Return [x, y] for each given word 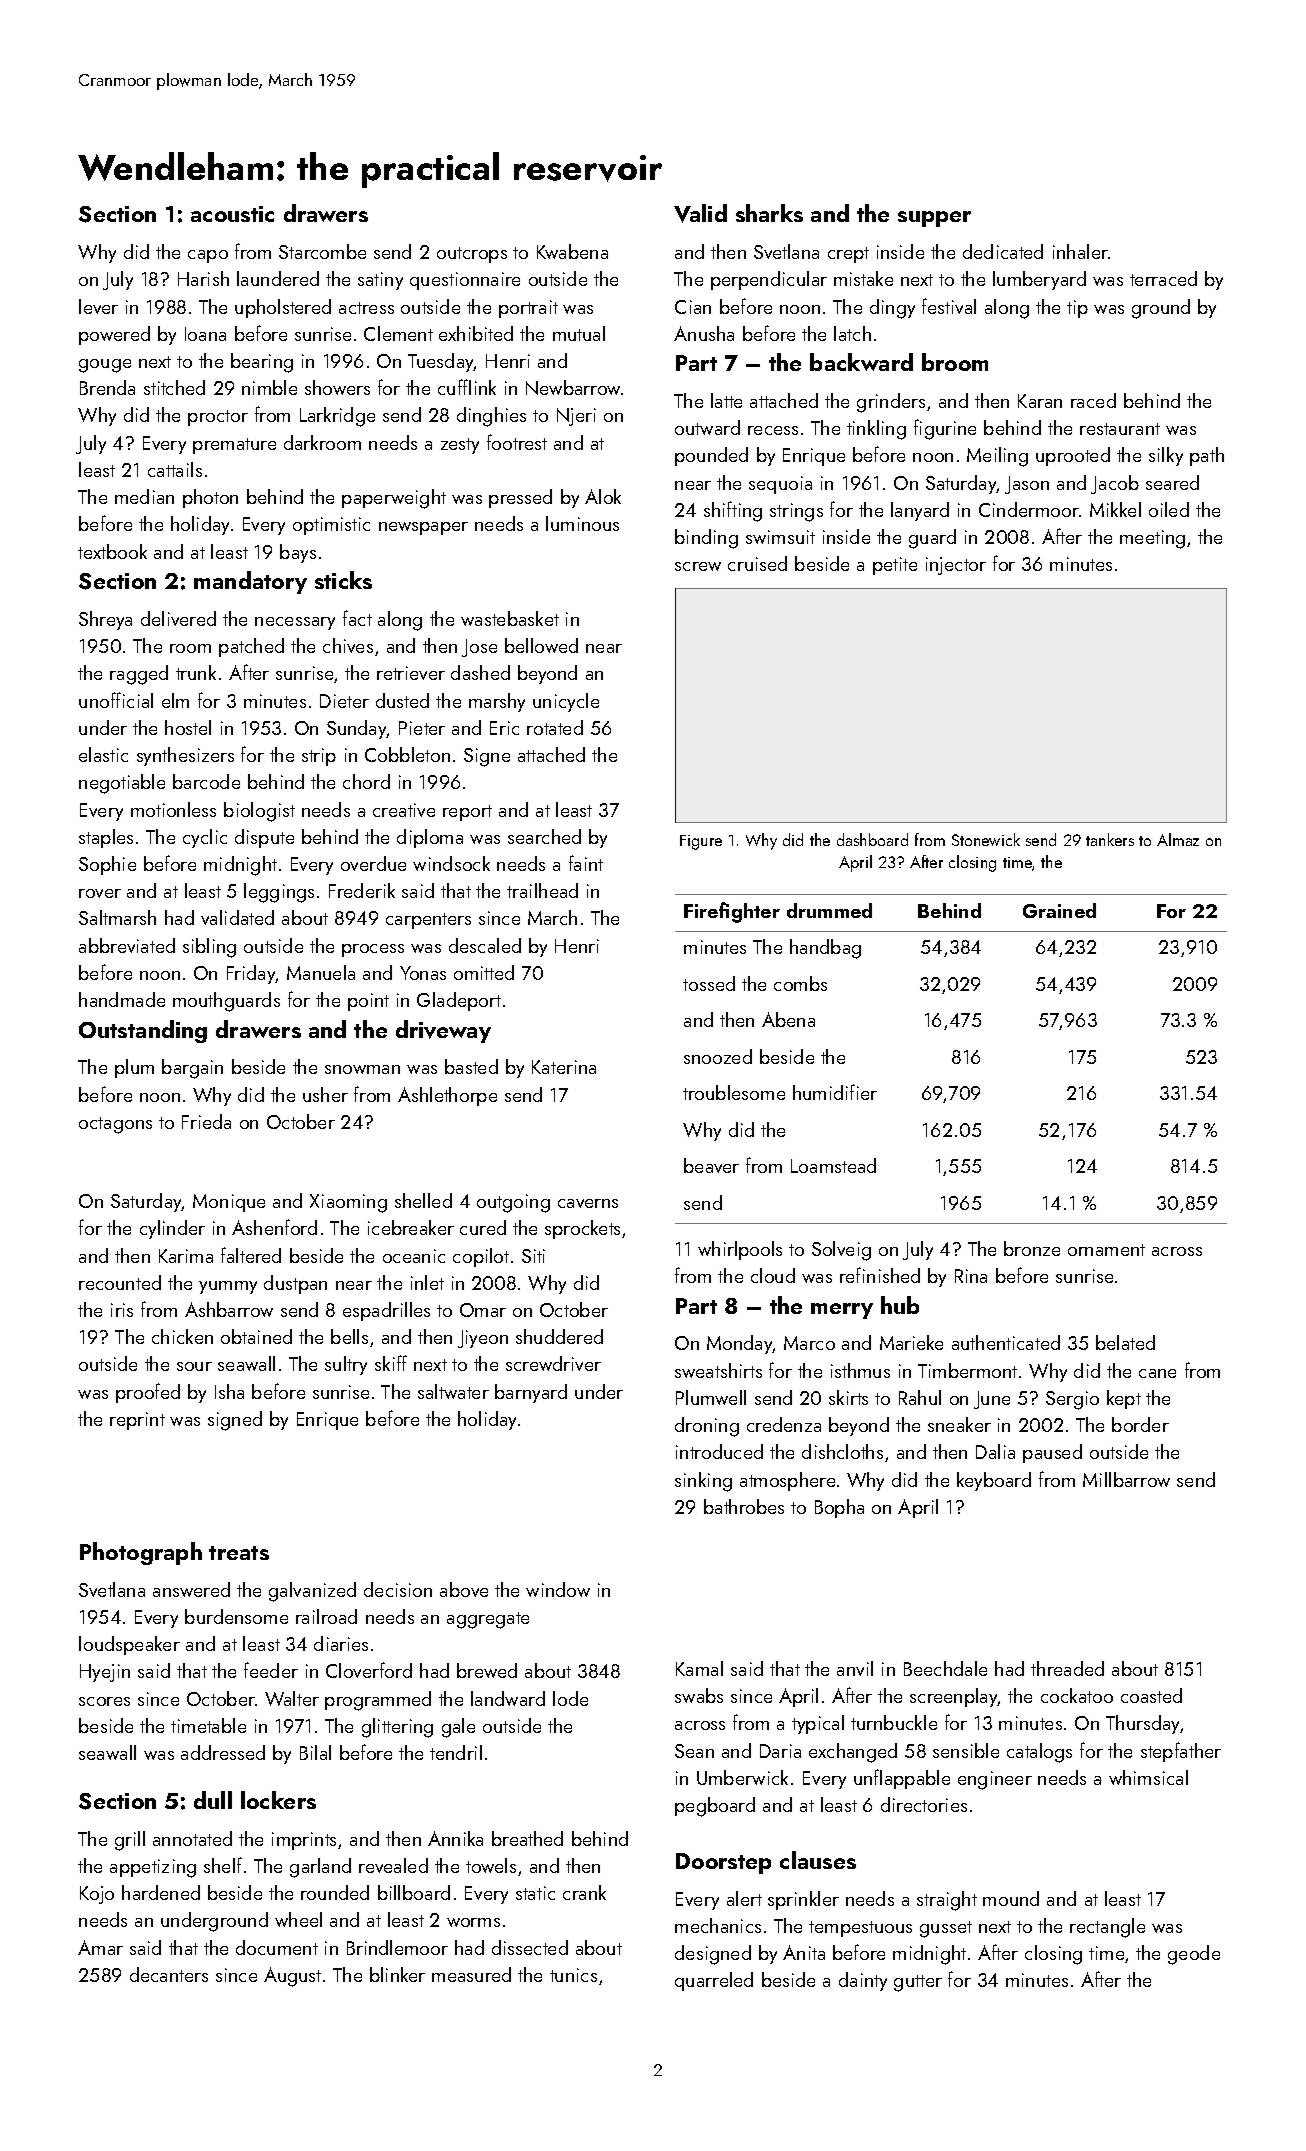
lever [98, 306]
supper [934, 219]
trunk [196, 672]
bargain [192, 1069]
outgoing [513, 1203]
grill [130, 1841]
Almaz [1178, 839]
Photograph [141, 1553]
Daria [780, 1751]
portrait [528, 309]
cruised [757, 563]
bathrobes [744, 1506]
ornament [1106, 1250]
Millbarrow [1126, 1479]
